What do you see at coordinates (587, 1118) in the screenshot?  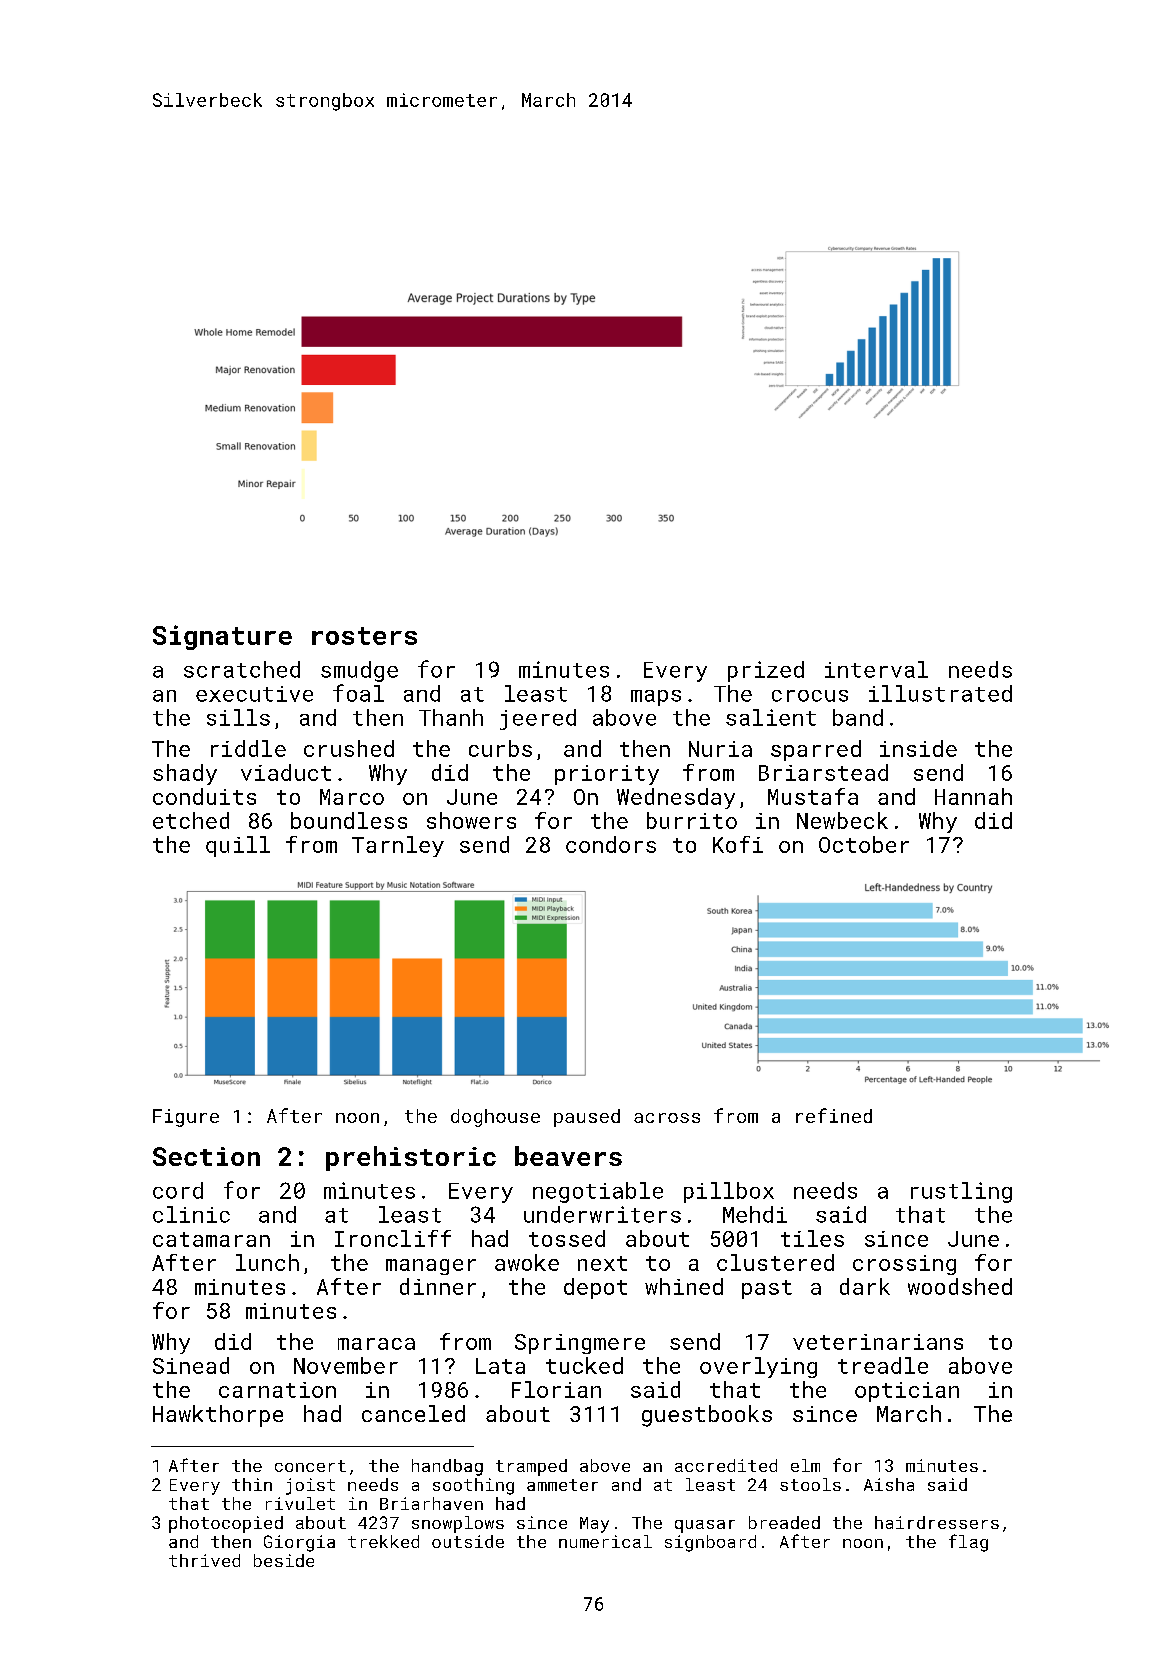 I see `paused` at bounding box center [587, 1118].
